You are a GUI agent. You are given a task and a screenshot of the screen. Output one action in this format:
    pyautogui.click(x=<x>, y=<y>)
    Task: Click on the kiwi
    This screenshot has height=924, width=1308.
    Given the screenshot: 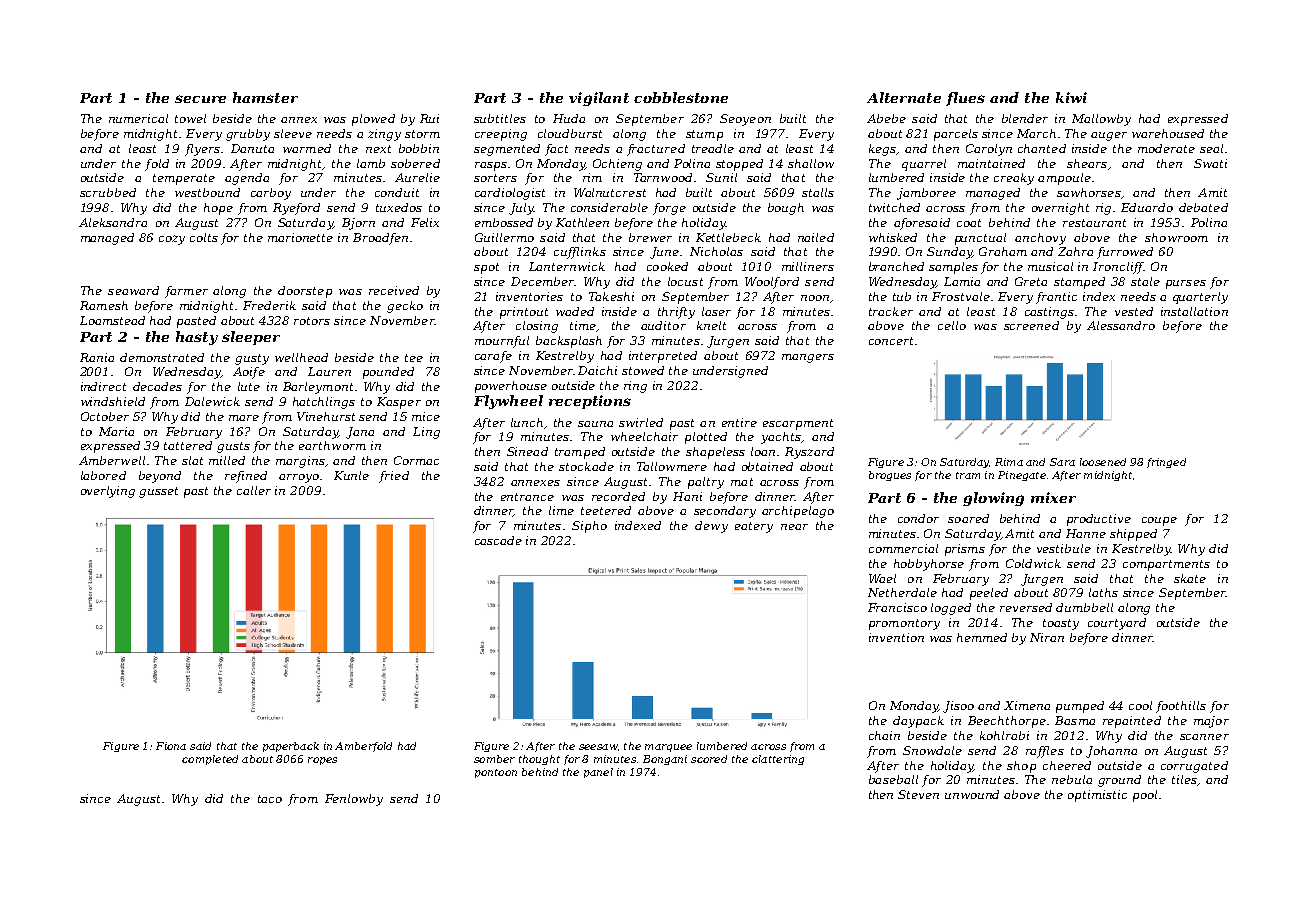 What is the action you would take?
    pyautogui.click(x=1071, y=97)
